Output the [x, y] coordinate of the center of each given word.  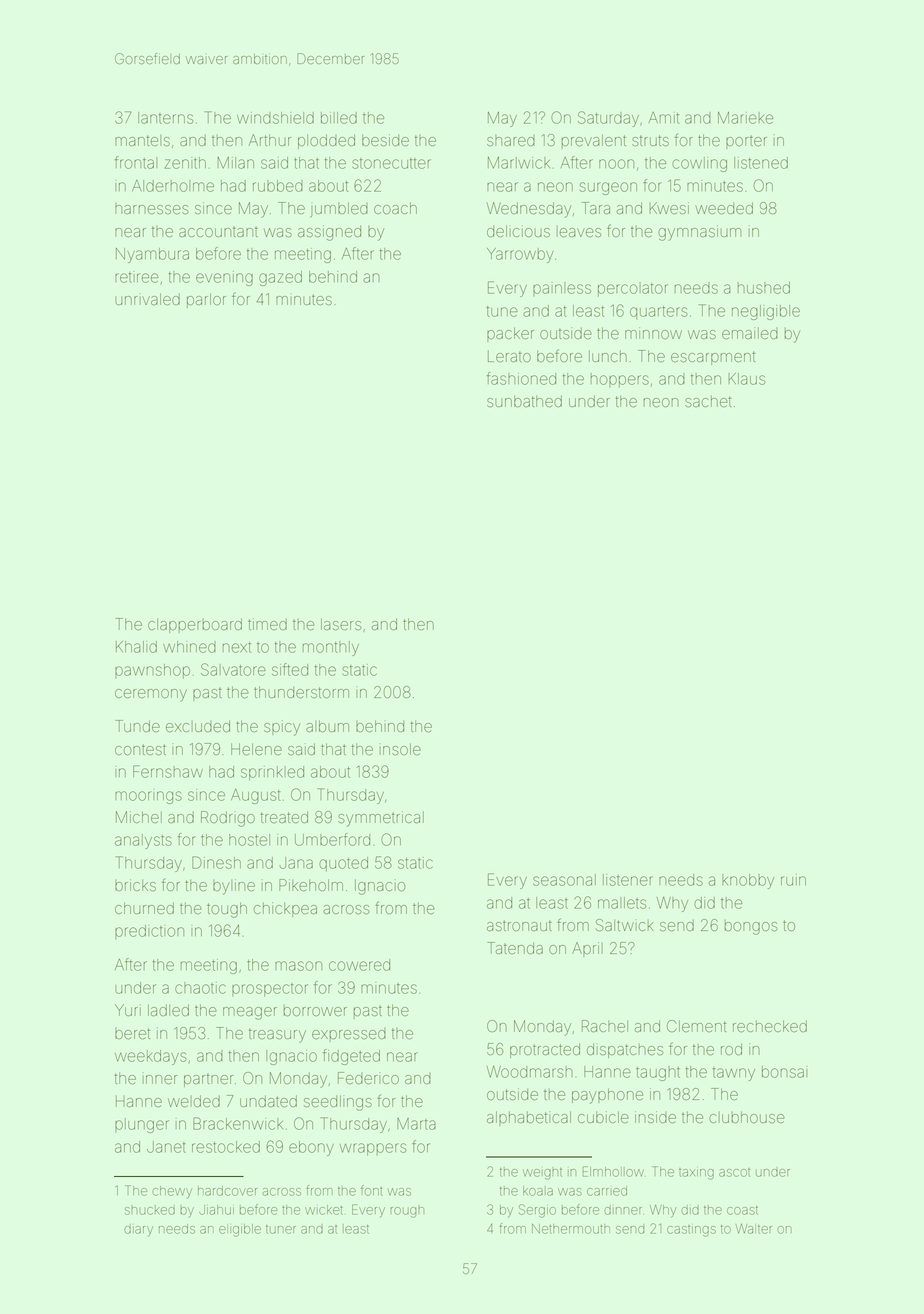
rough [407, 1212]
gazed [280, 278]
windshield [275, 118]
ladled [168, 1010]
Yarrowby [520, 255]
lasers [341, 624]
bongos [751, 927]
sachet [708, 401]
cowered [359, 965]
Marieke [745, 118]
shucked [150, 1210]
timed [267, 624]
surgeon [608, 188]
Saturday [608, 119]
